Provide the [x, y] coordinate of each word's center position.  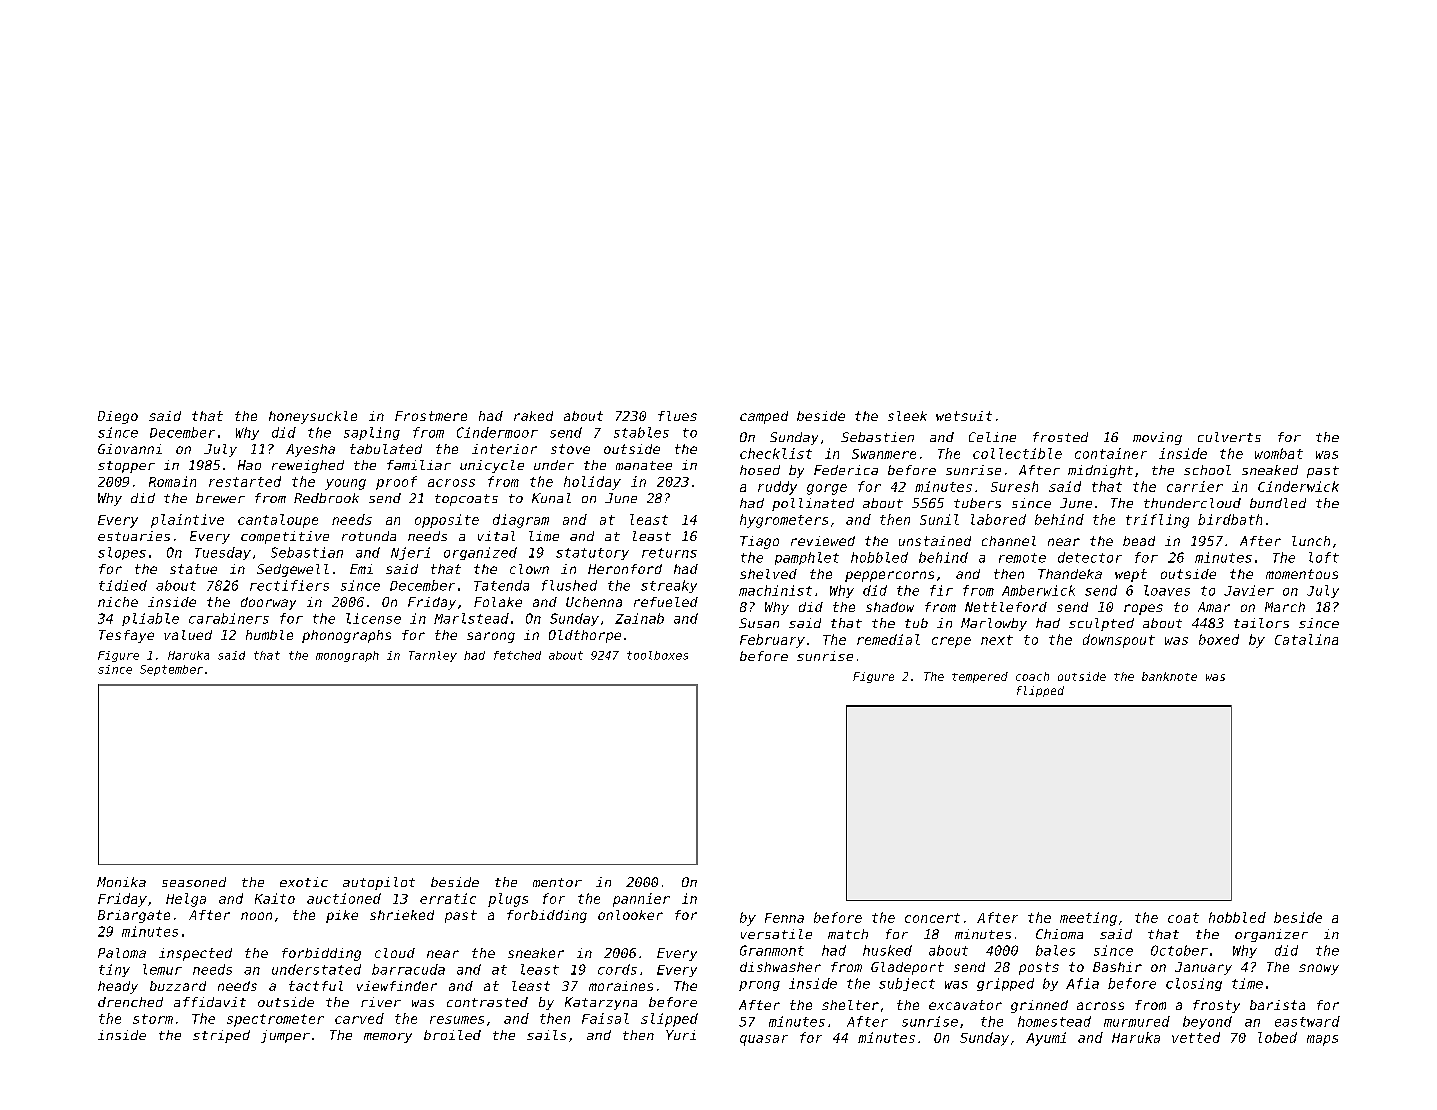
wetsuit [964, 416]
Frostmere [431, 416]
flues [677, 416]
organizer [1271, 935]
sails [546, 1035]
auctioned [344, 898]
